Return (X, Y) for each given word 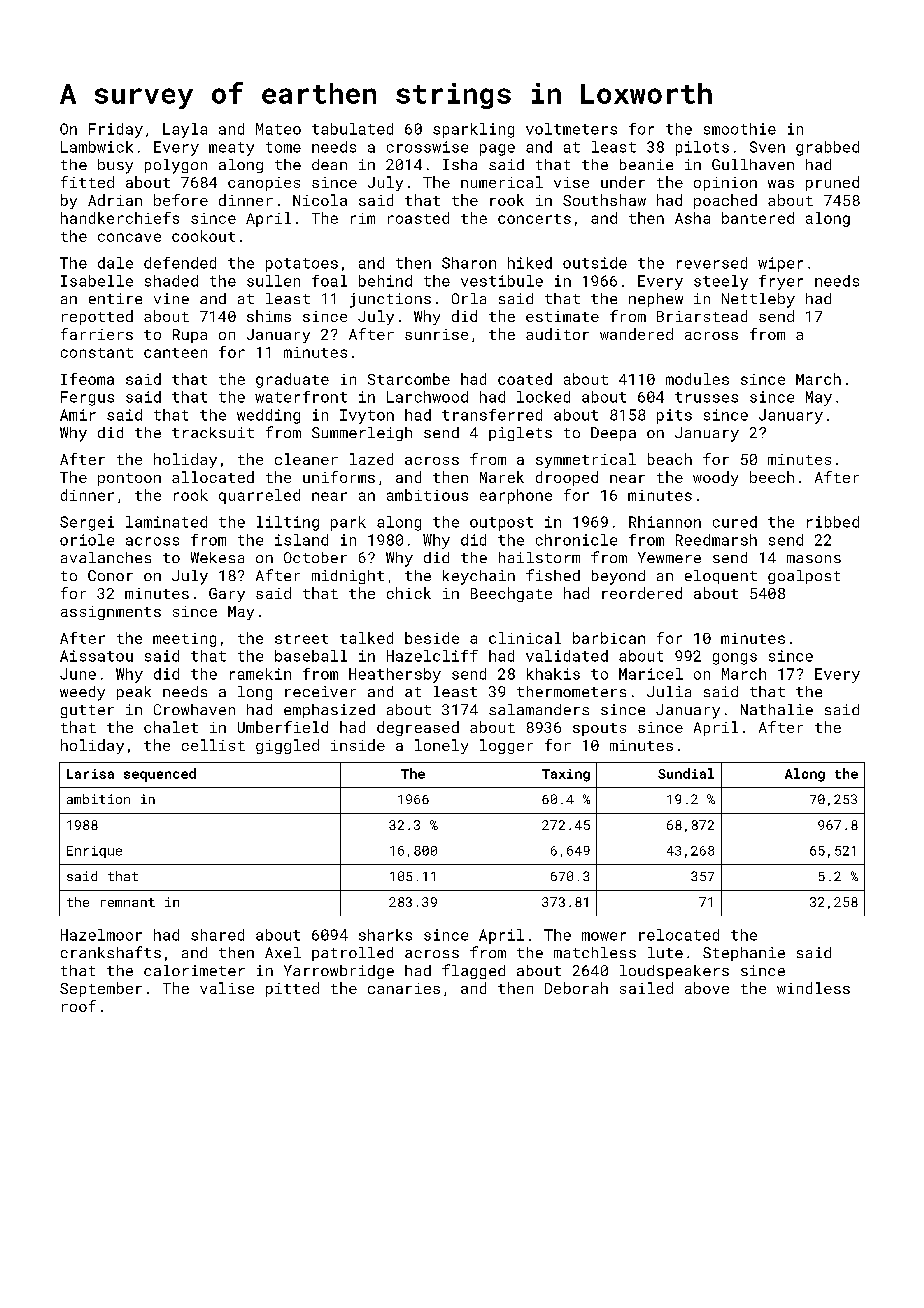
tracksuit (213, 432)
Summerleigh (362, 434)
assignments (111, 613)
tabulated (352, 129)
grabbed (827, 148)
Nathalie (777, 709)
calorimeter (194, 970)
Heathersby (395, 675)
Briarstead (702, 316)
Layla (185, 130)
